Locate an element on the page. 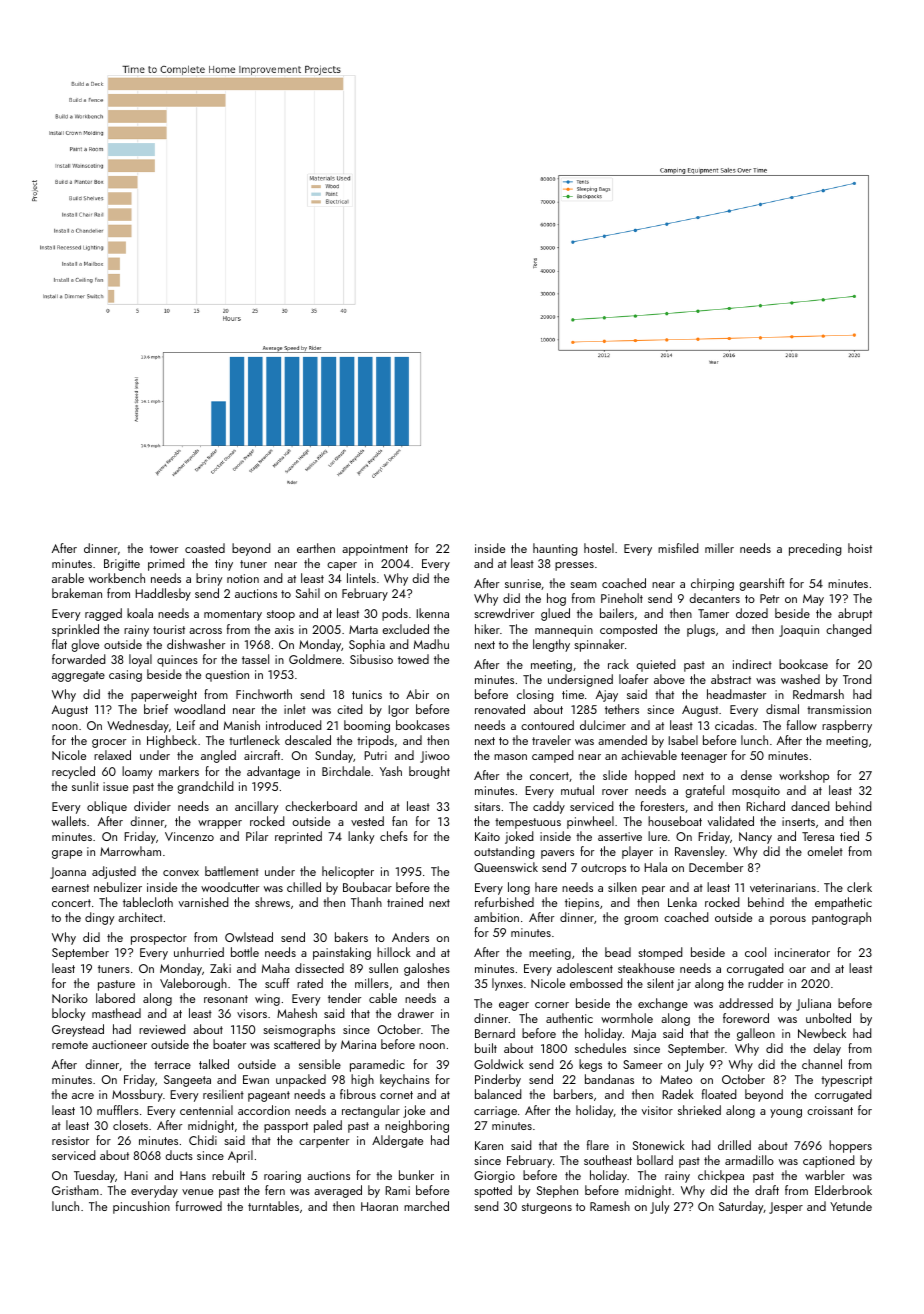 This page has height=1314, width=924. dissected is located at coordinates (319, 968).
